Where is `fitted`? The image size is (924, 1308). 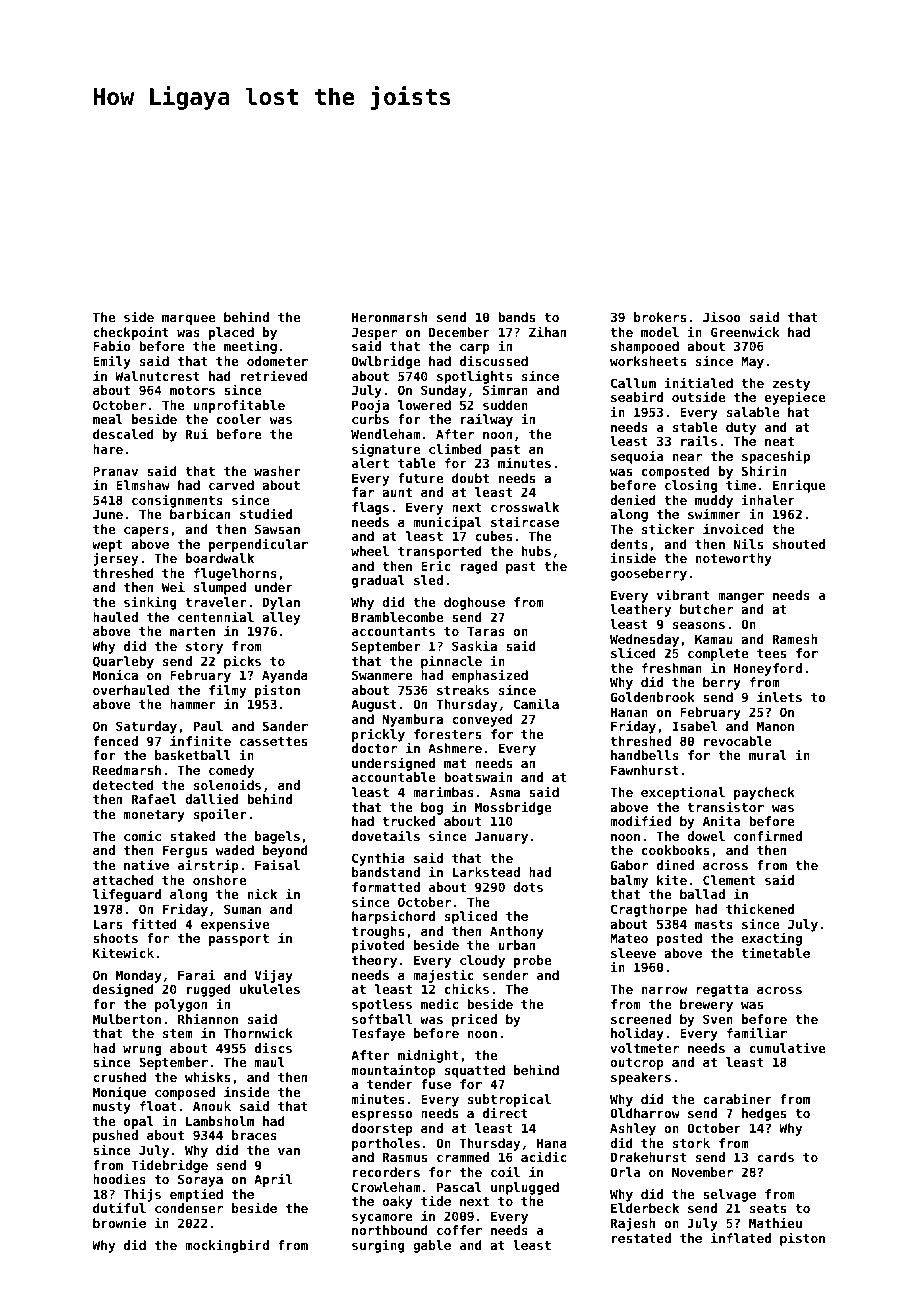 fitted is located at coordinates (154, 923).
